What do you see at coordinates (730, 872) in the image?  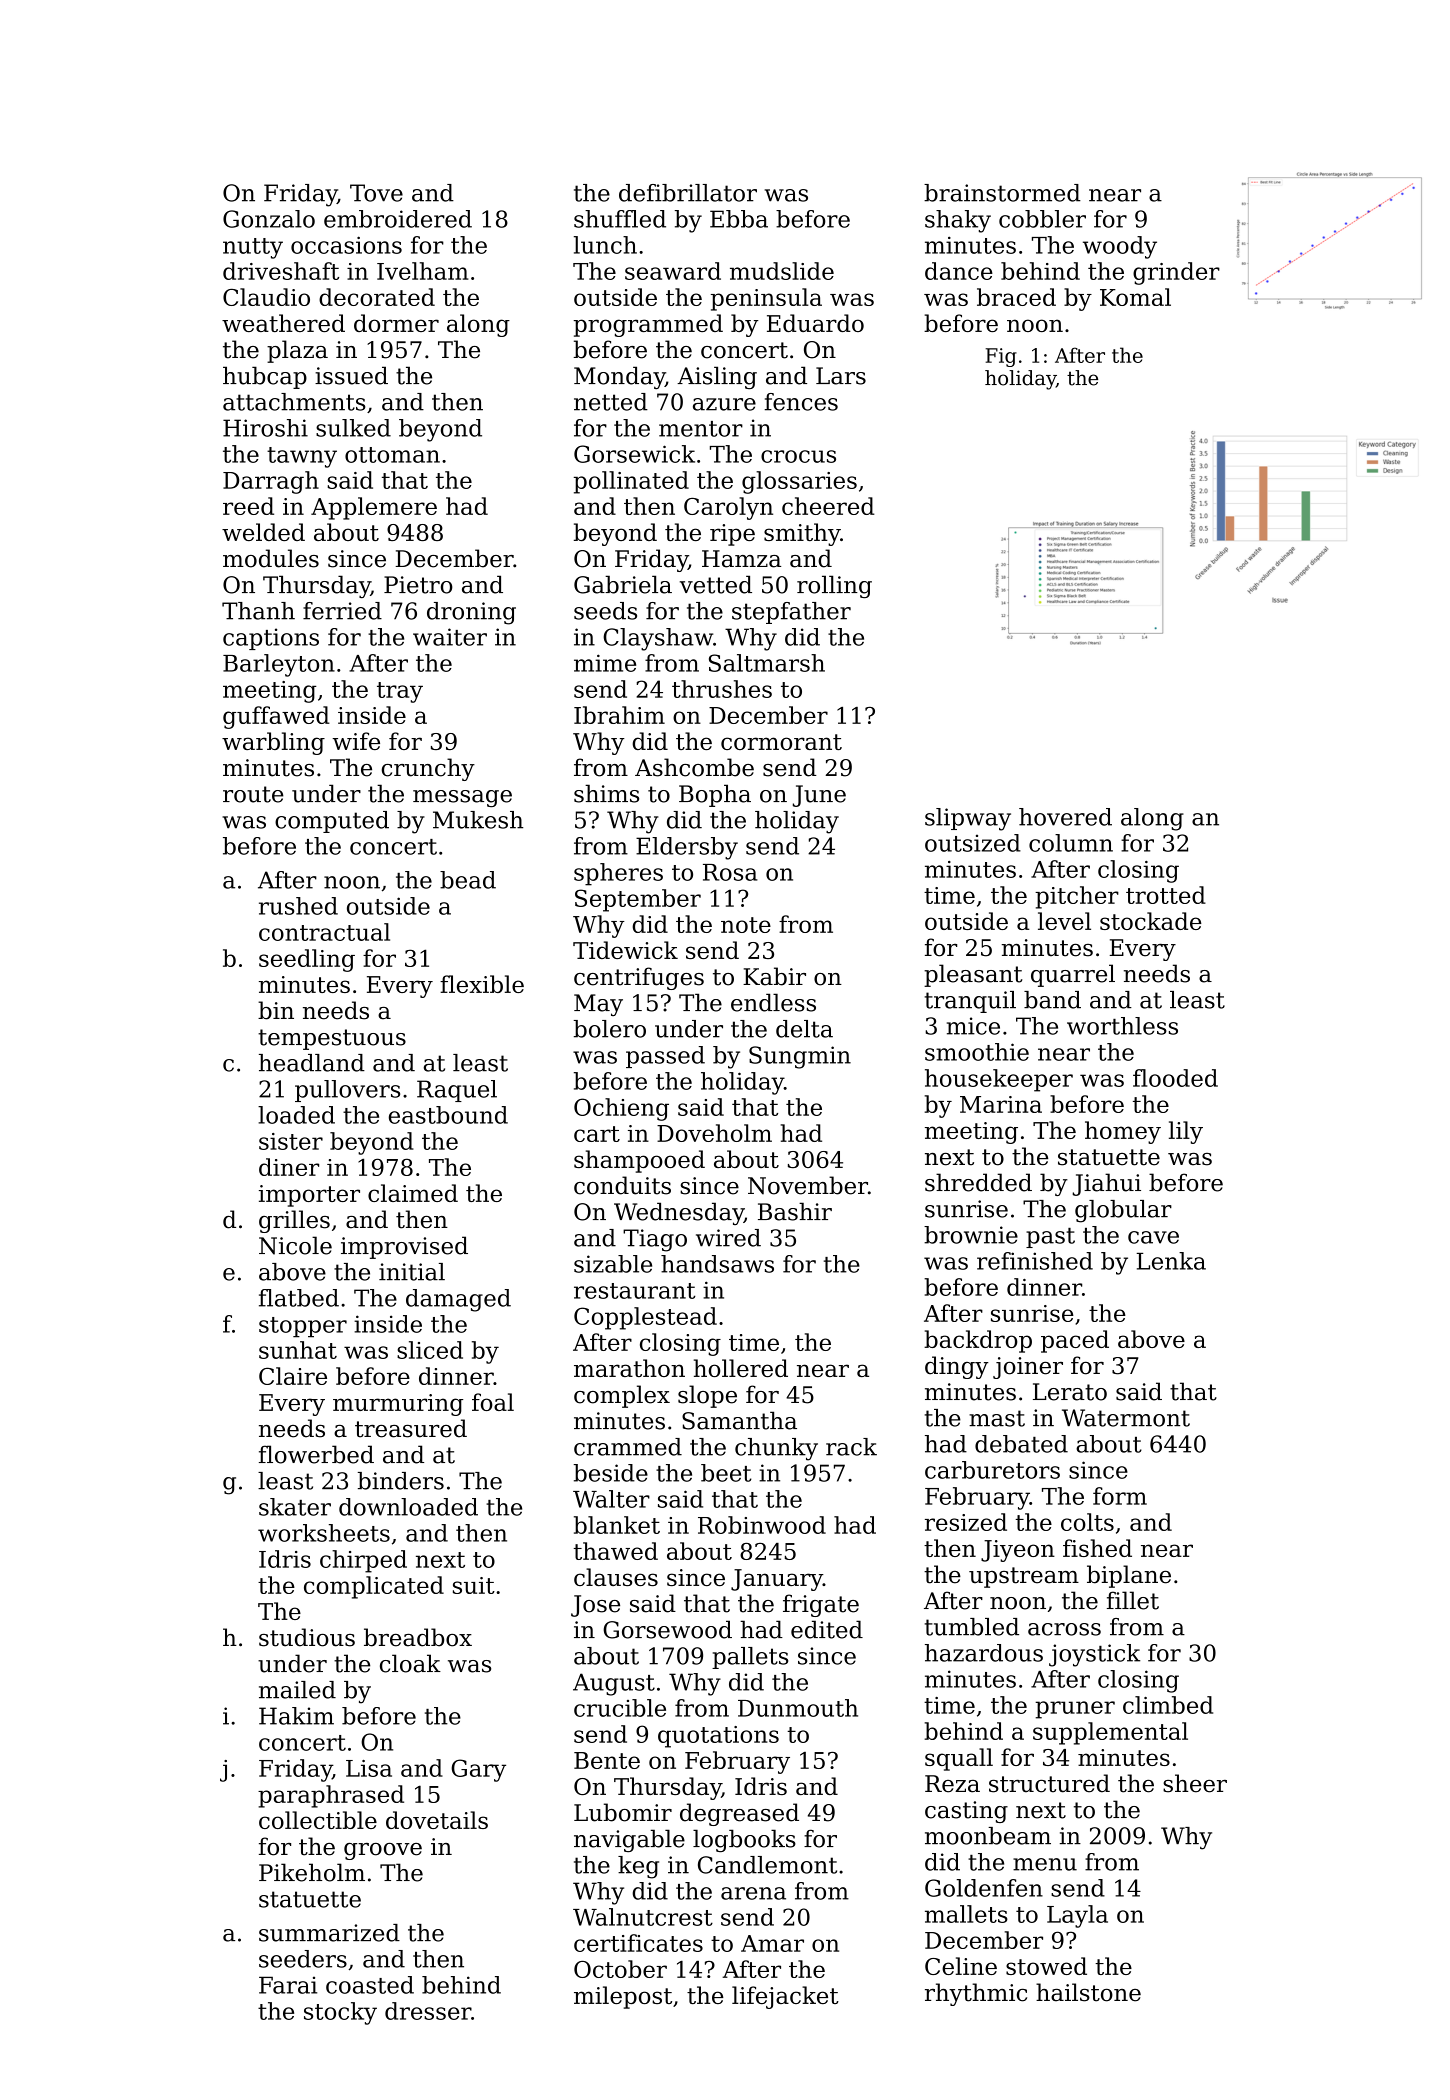 I see `Rosa` at bounding box center [730, 872].
